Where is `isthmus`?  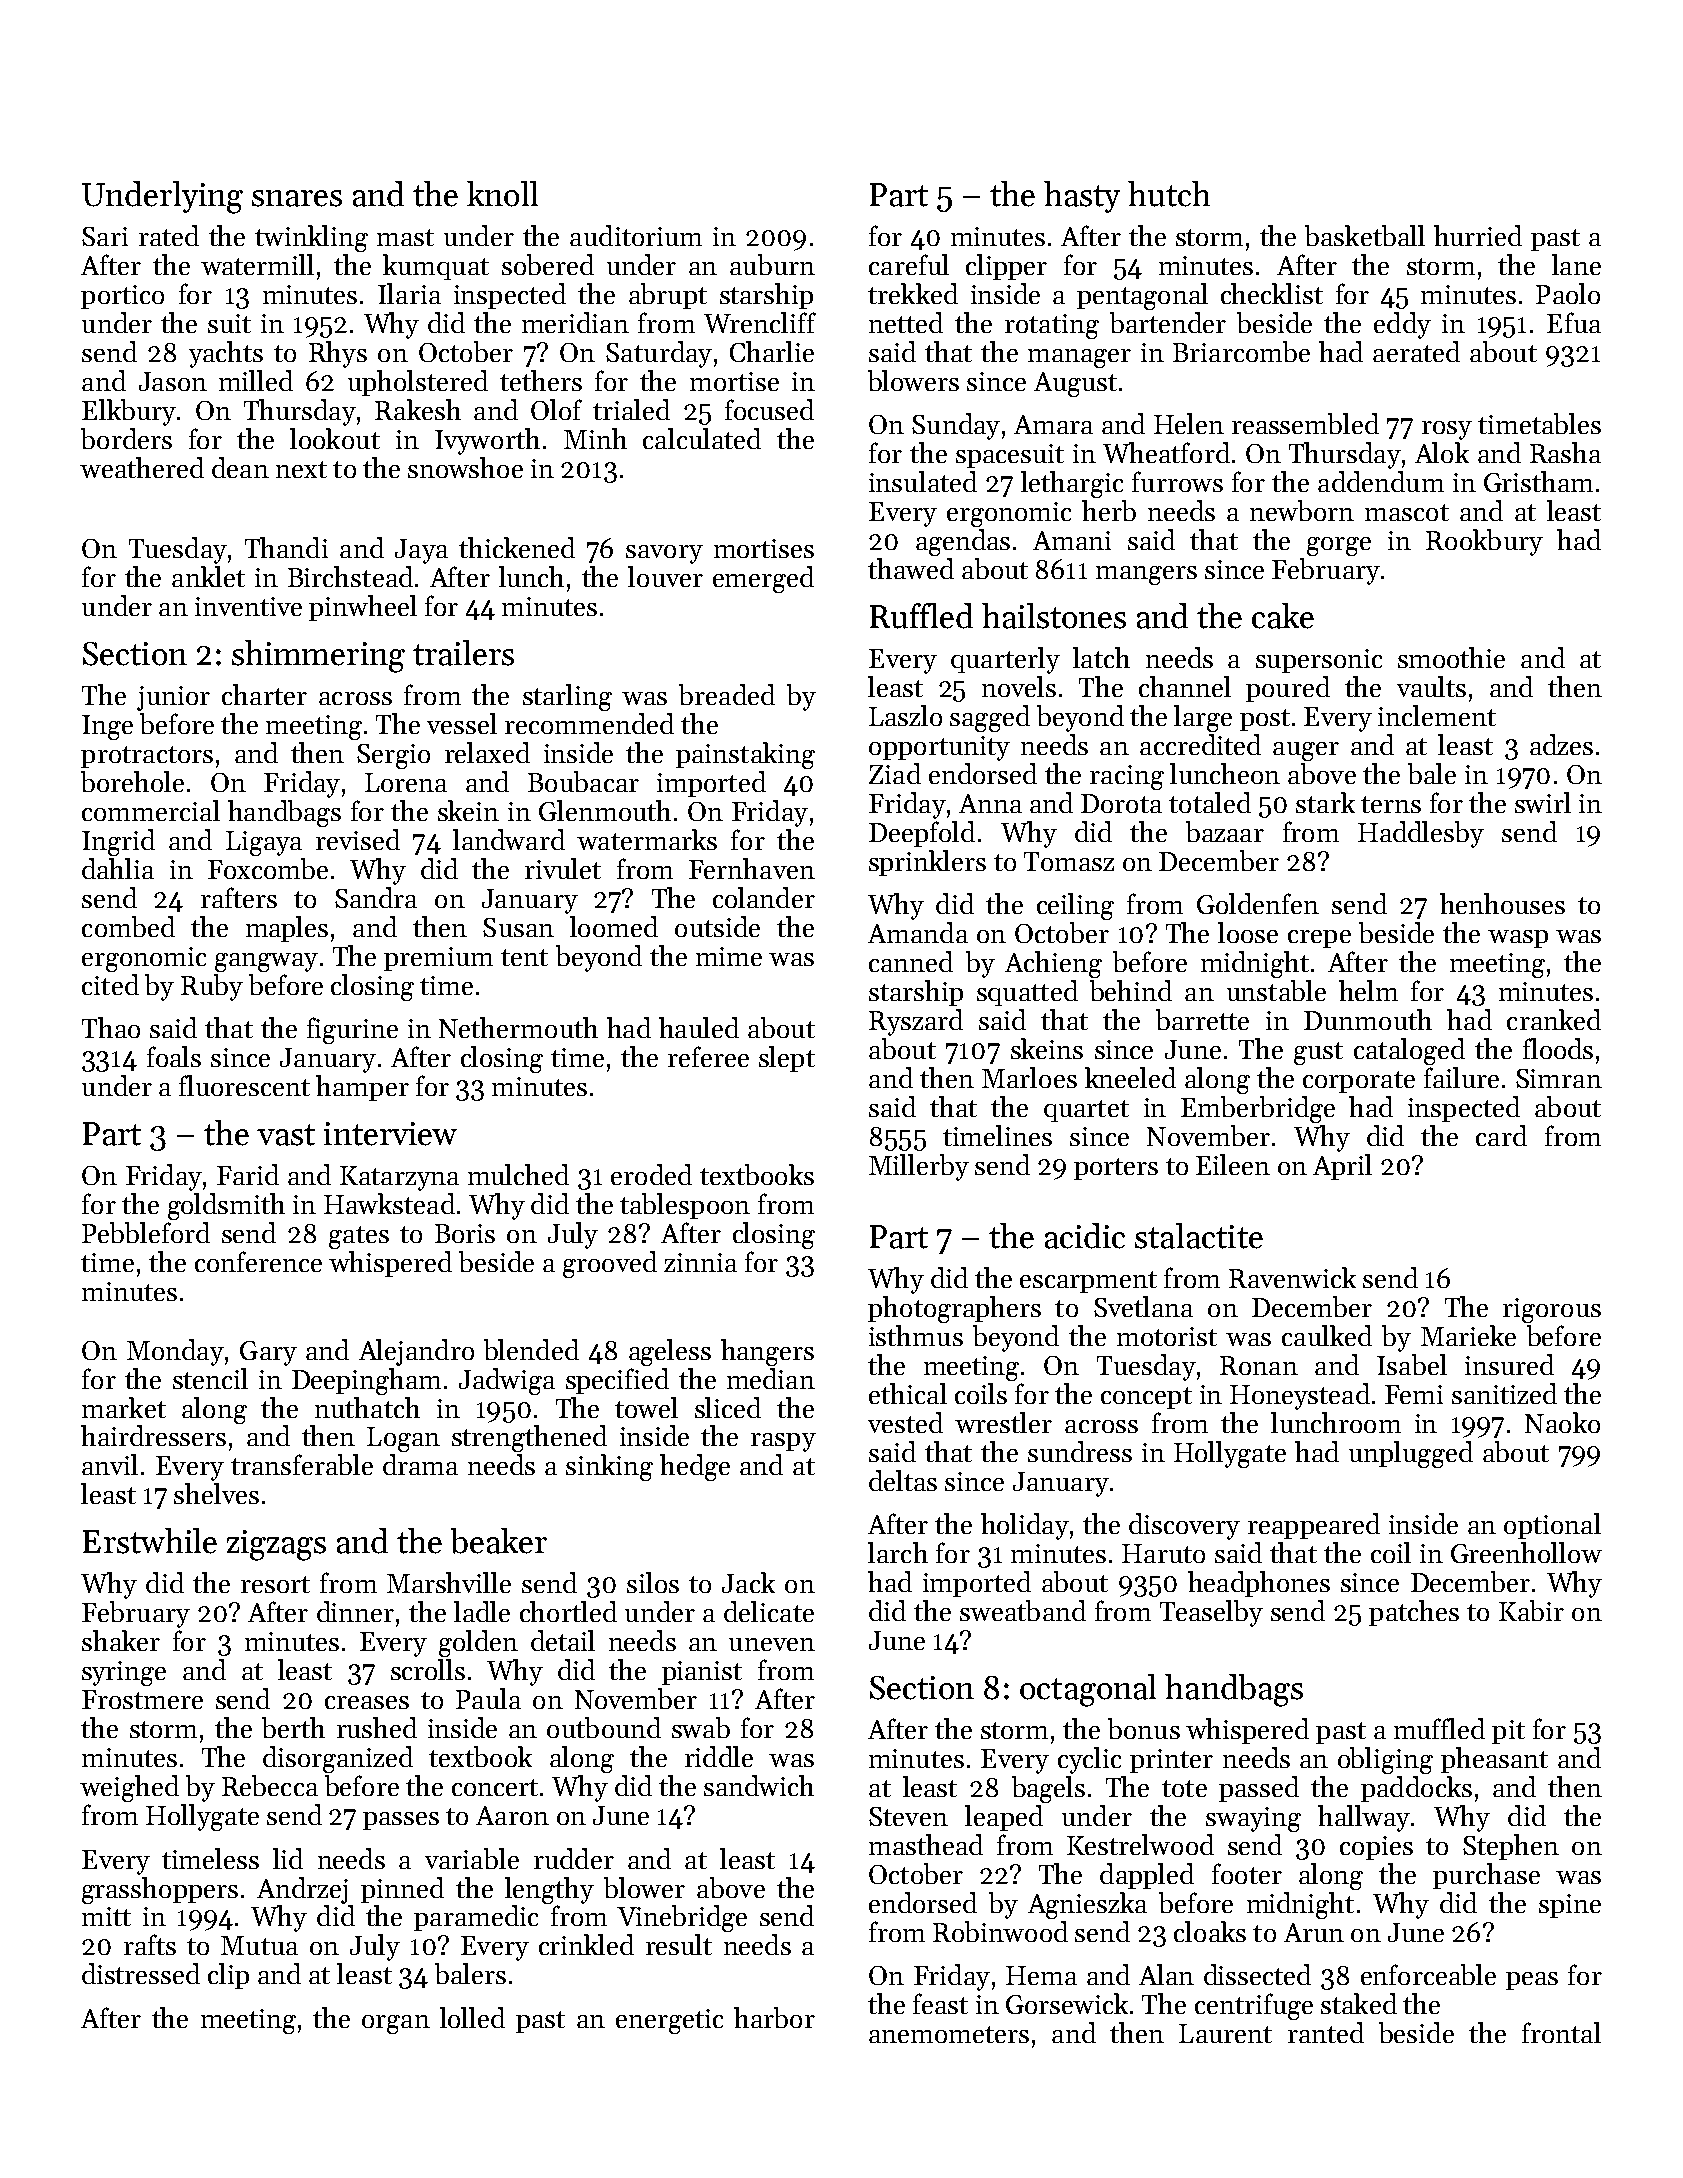 isthmus is located at coordinates (916, 1335).
